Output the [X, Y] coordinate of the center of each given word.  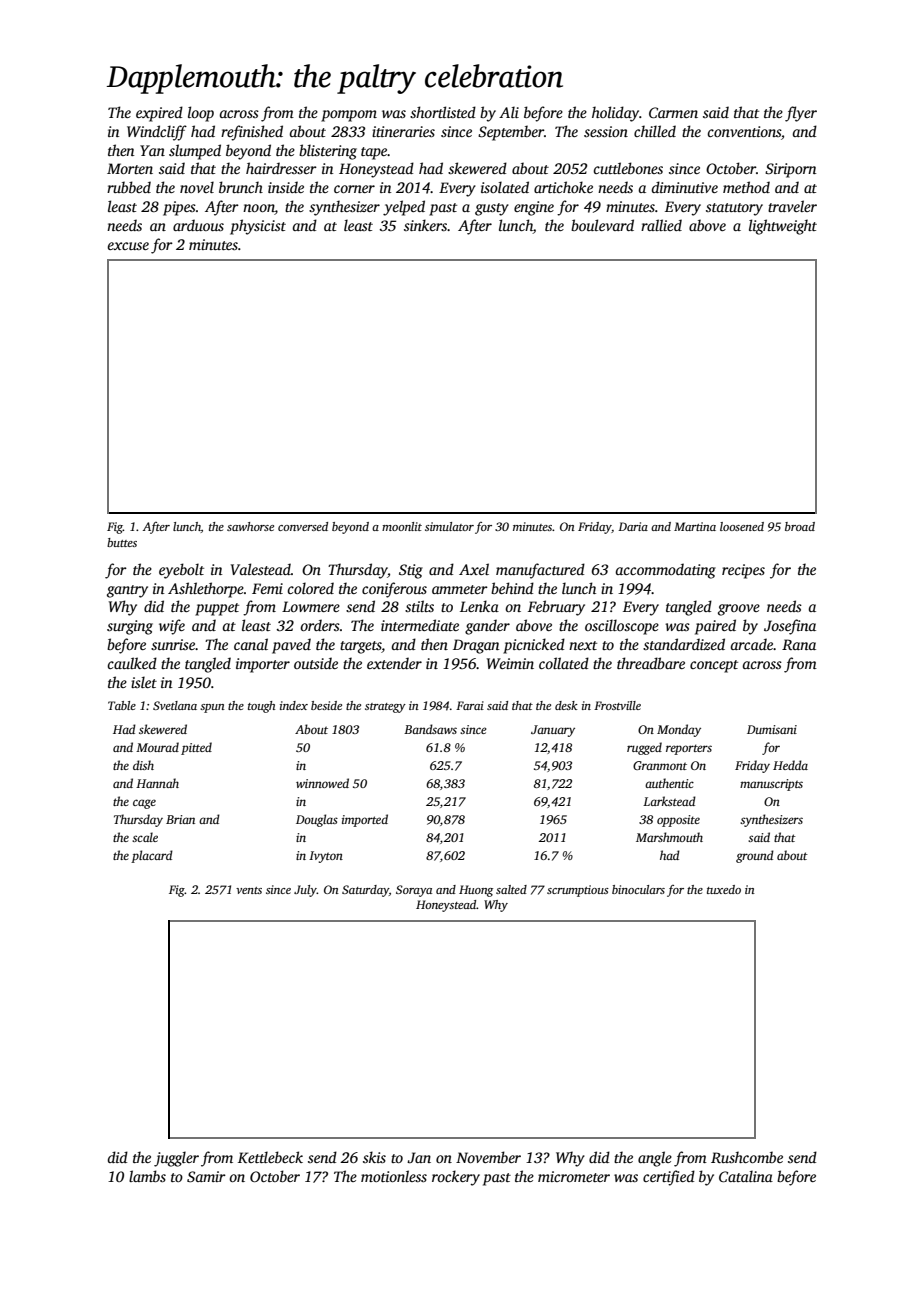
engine [534, 208]
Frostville [617, 705]
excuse [128, 246]
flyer [801, 114]
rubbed [129, 187]
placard [152, 856]
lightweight [783, 227]
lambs [147, 1176]
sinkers [426, 225]
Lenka [479, 606]
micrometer [574, 1176]
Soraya [414, 891]
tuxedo [724, 889]
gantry [127, 591]
